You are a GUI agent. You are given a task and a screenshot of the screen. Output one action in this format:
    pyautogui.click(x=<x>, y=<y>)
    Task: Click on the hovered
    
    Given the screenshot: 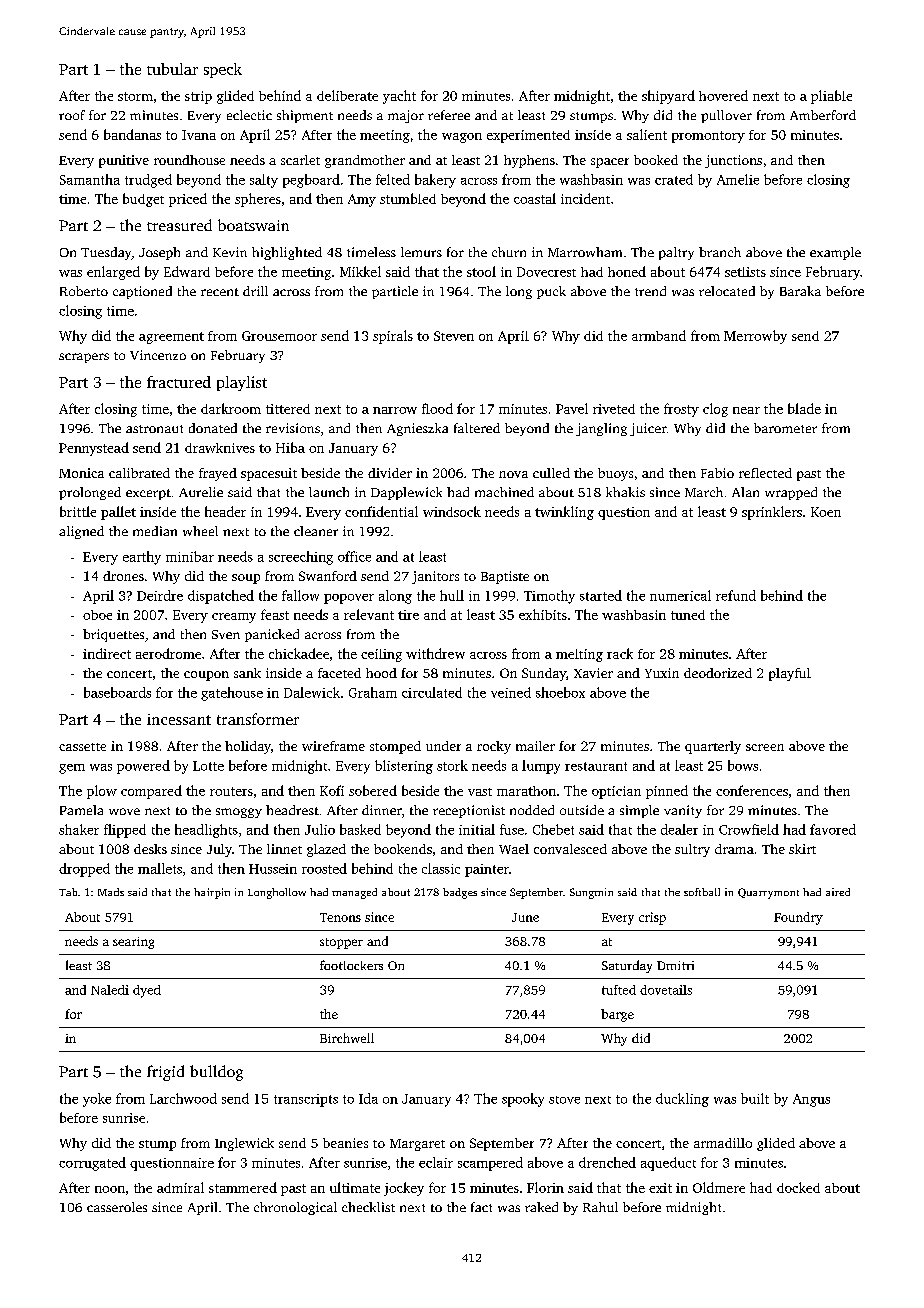 What is the action you would take?
    pyautogui.click(x=723, y=95)
